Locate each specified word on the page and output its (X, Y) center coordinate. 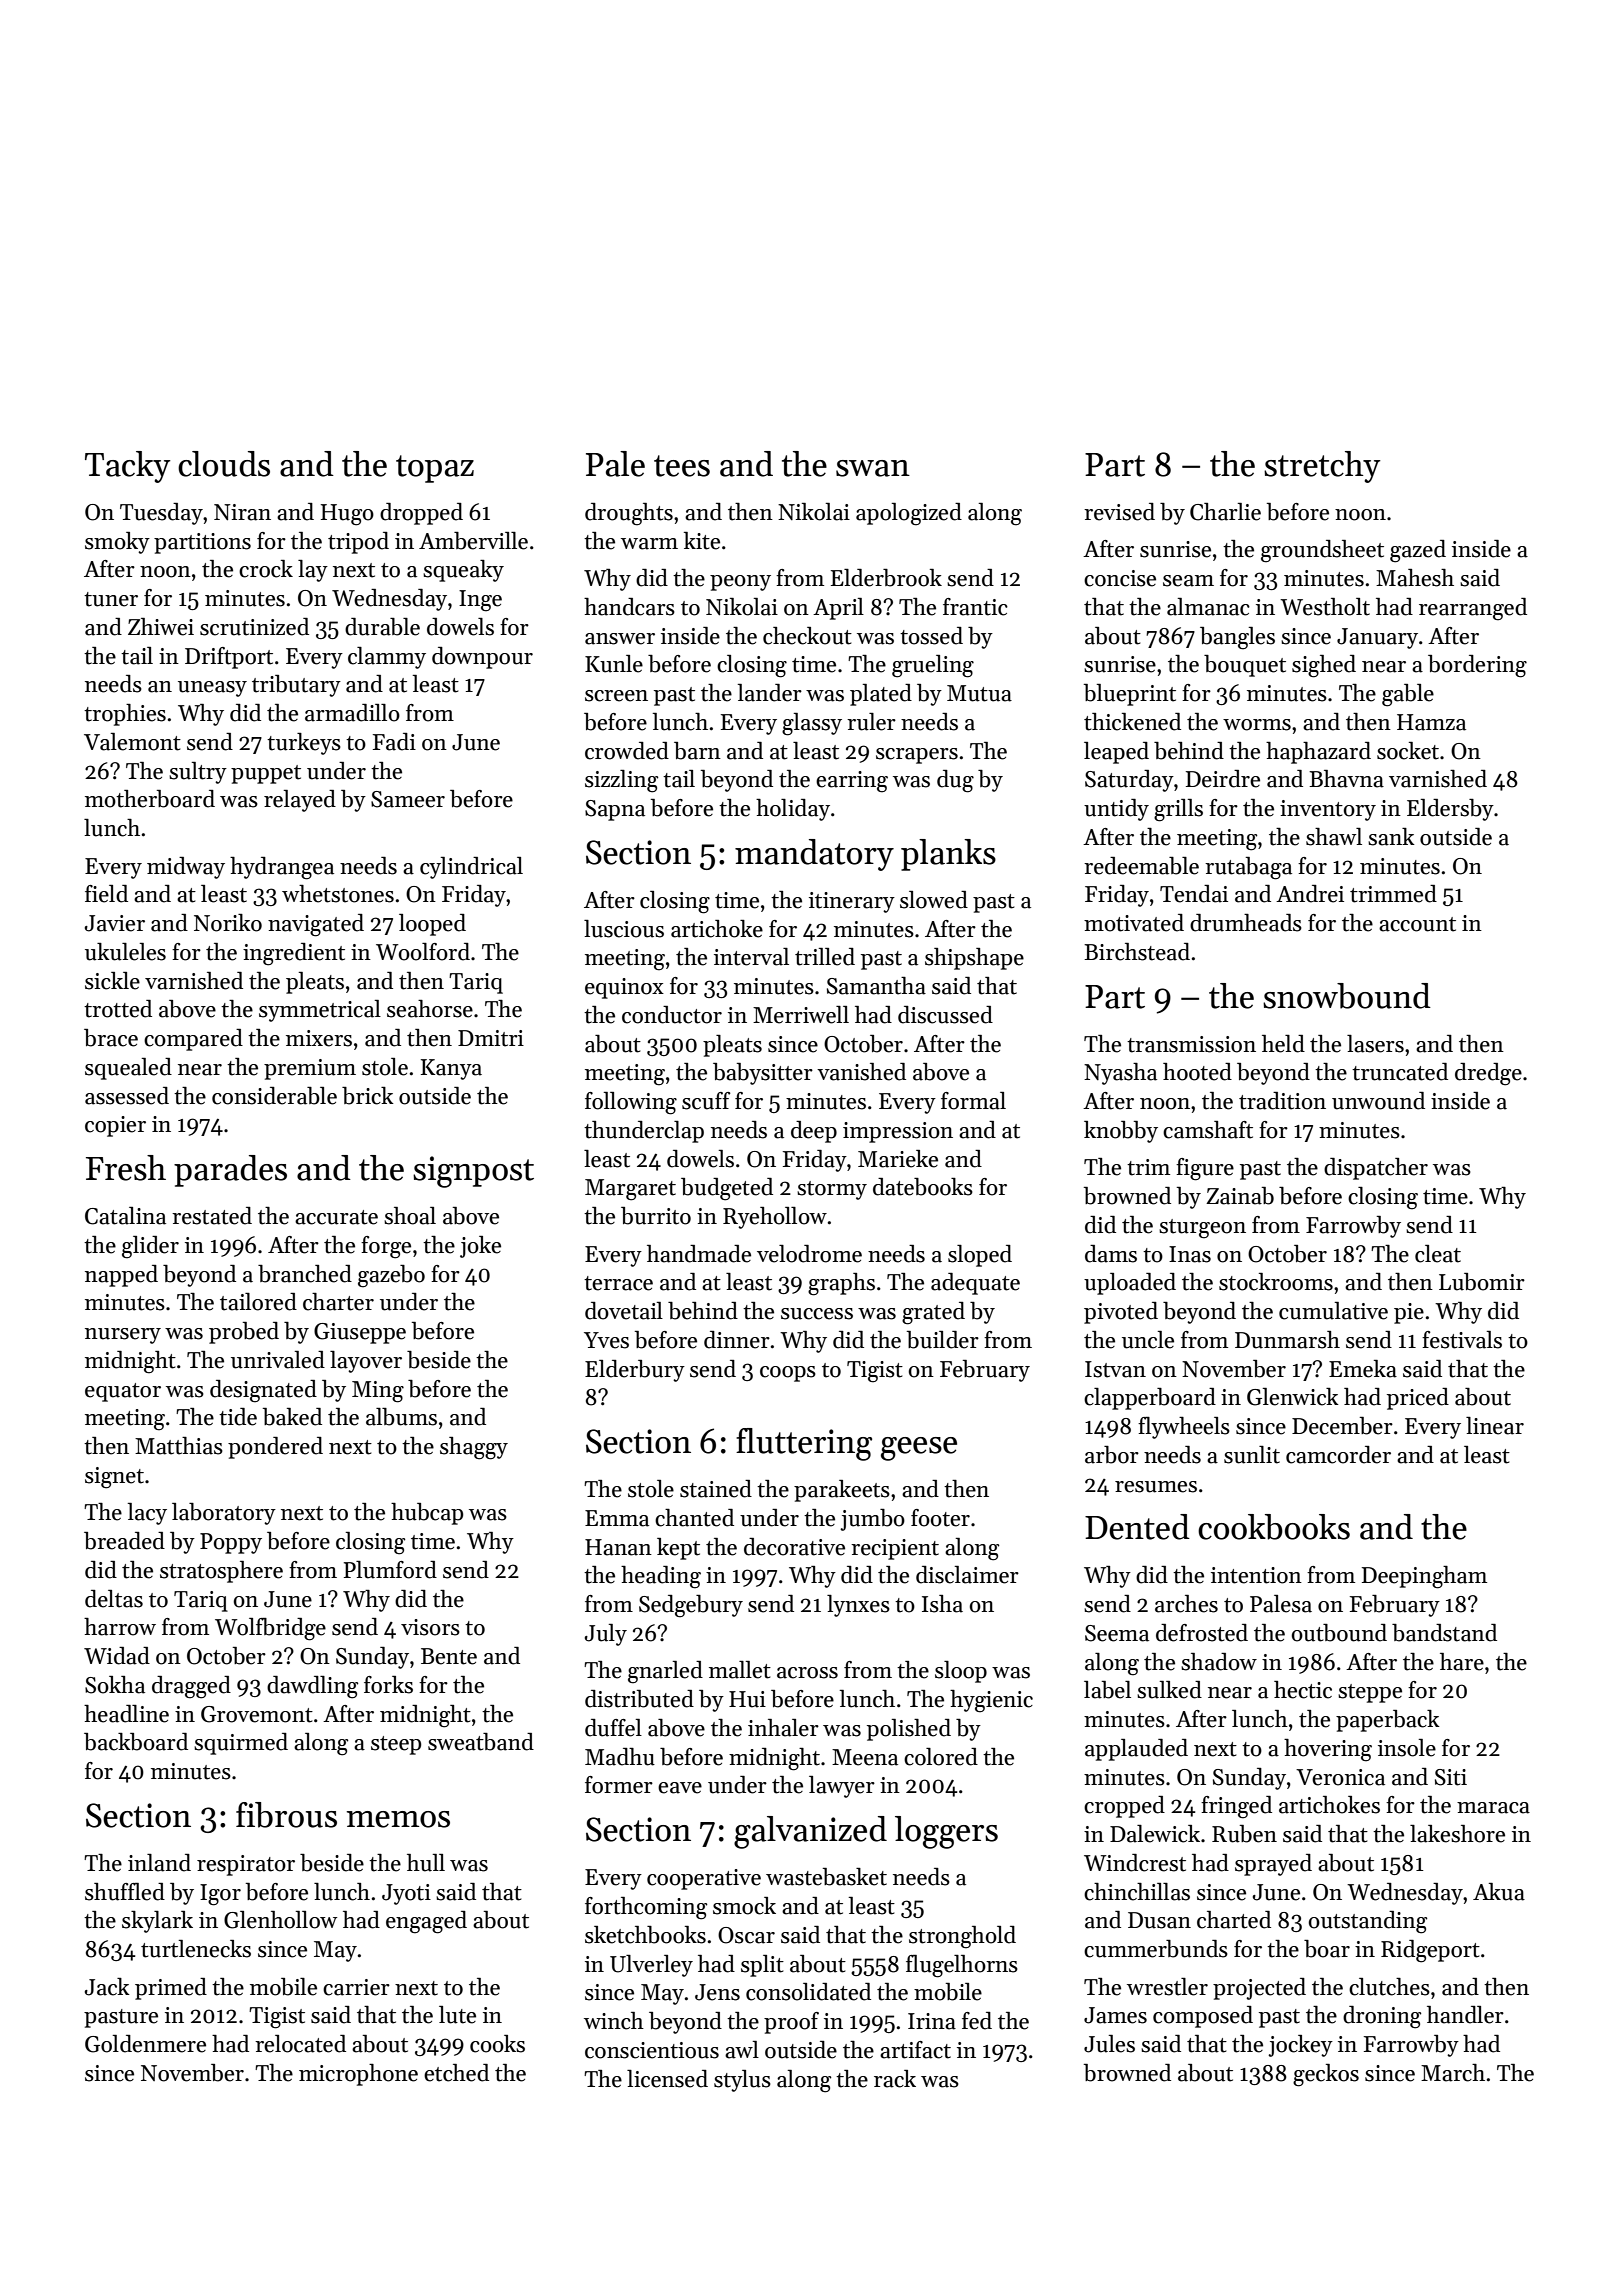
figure (1205, 1169)
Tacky (128, 467)
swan (873, 468)
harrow (120, 1627)
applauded (1136, 1750)
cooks (497, 2044)
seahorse (430, 1009)
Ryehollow (775, 1218)
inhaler (783, 1728)
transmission (1191, 1044)
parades (230, 1171)
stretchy (1322, 467)
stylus (742, 2081)
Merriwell (801, 1015)
